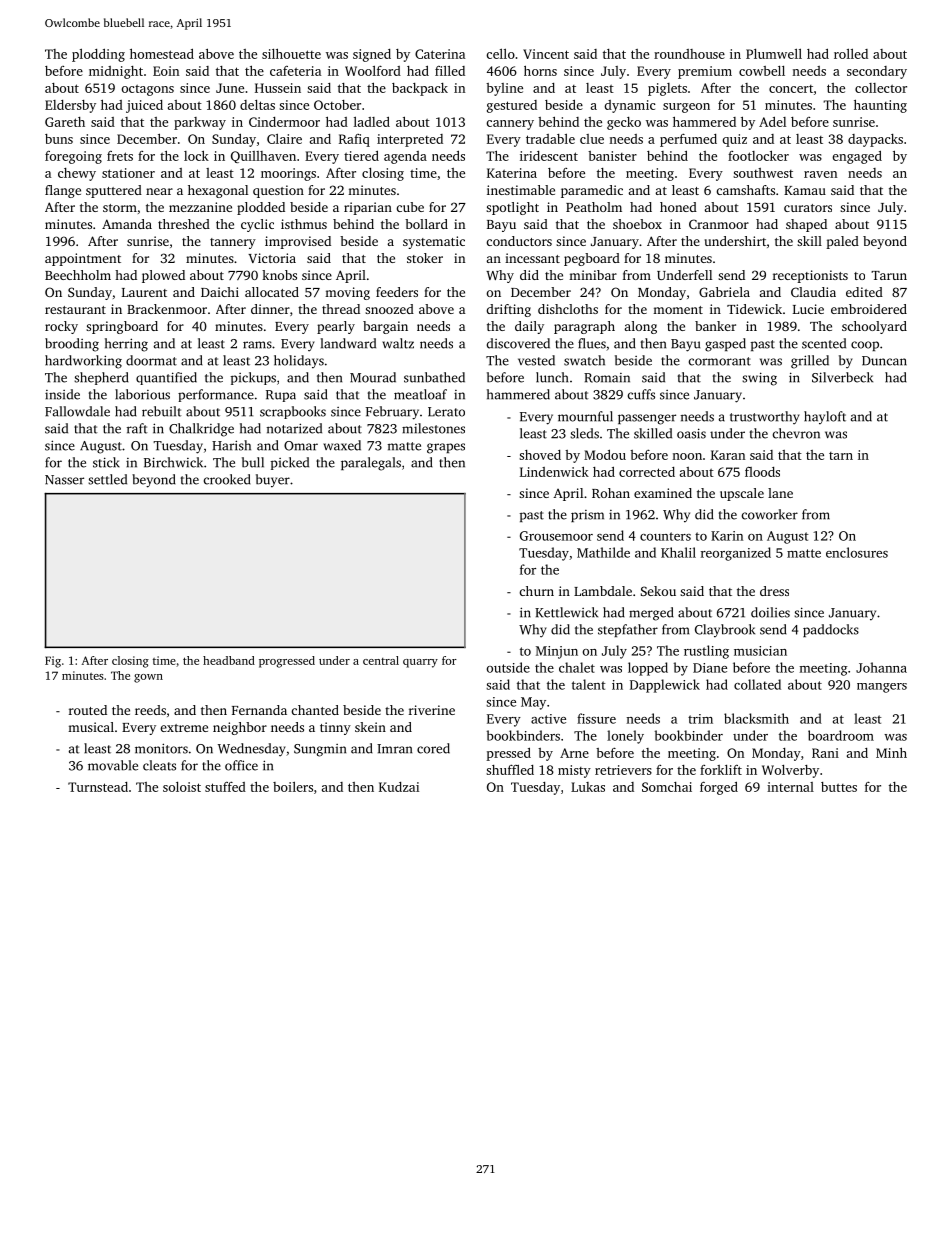 Image resolution: width=952 pixels, height=1233 pixels. I want to click on hayloft, so click(825, 418).
